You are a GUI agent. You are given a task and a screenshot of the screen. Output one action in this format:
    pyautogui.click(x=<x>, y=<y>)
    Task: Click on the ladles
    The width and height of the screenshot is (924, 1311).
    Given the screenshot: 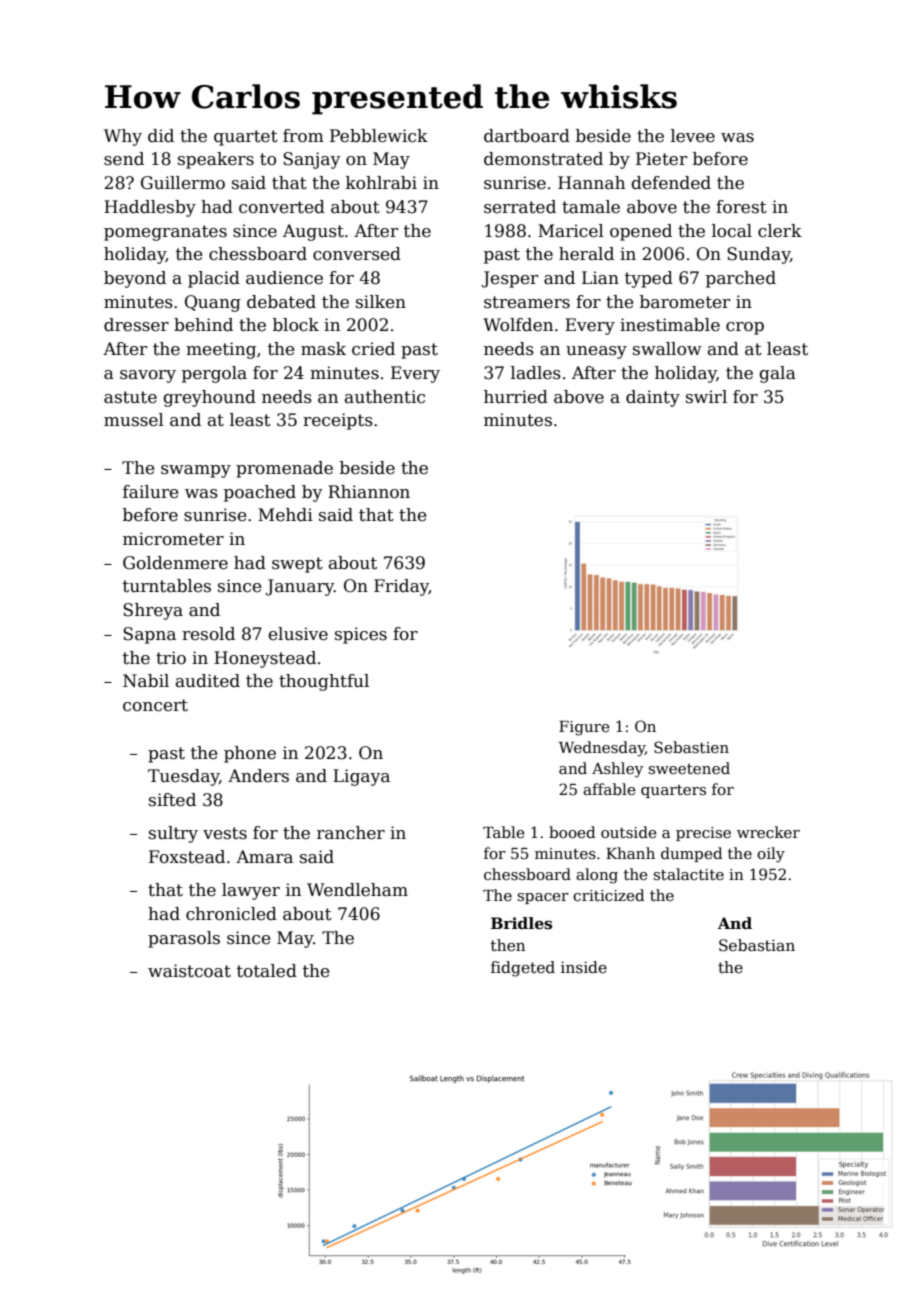 What is the action you would take?
    pyautogui.click(x=536, y=373)
